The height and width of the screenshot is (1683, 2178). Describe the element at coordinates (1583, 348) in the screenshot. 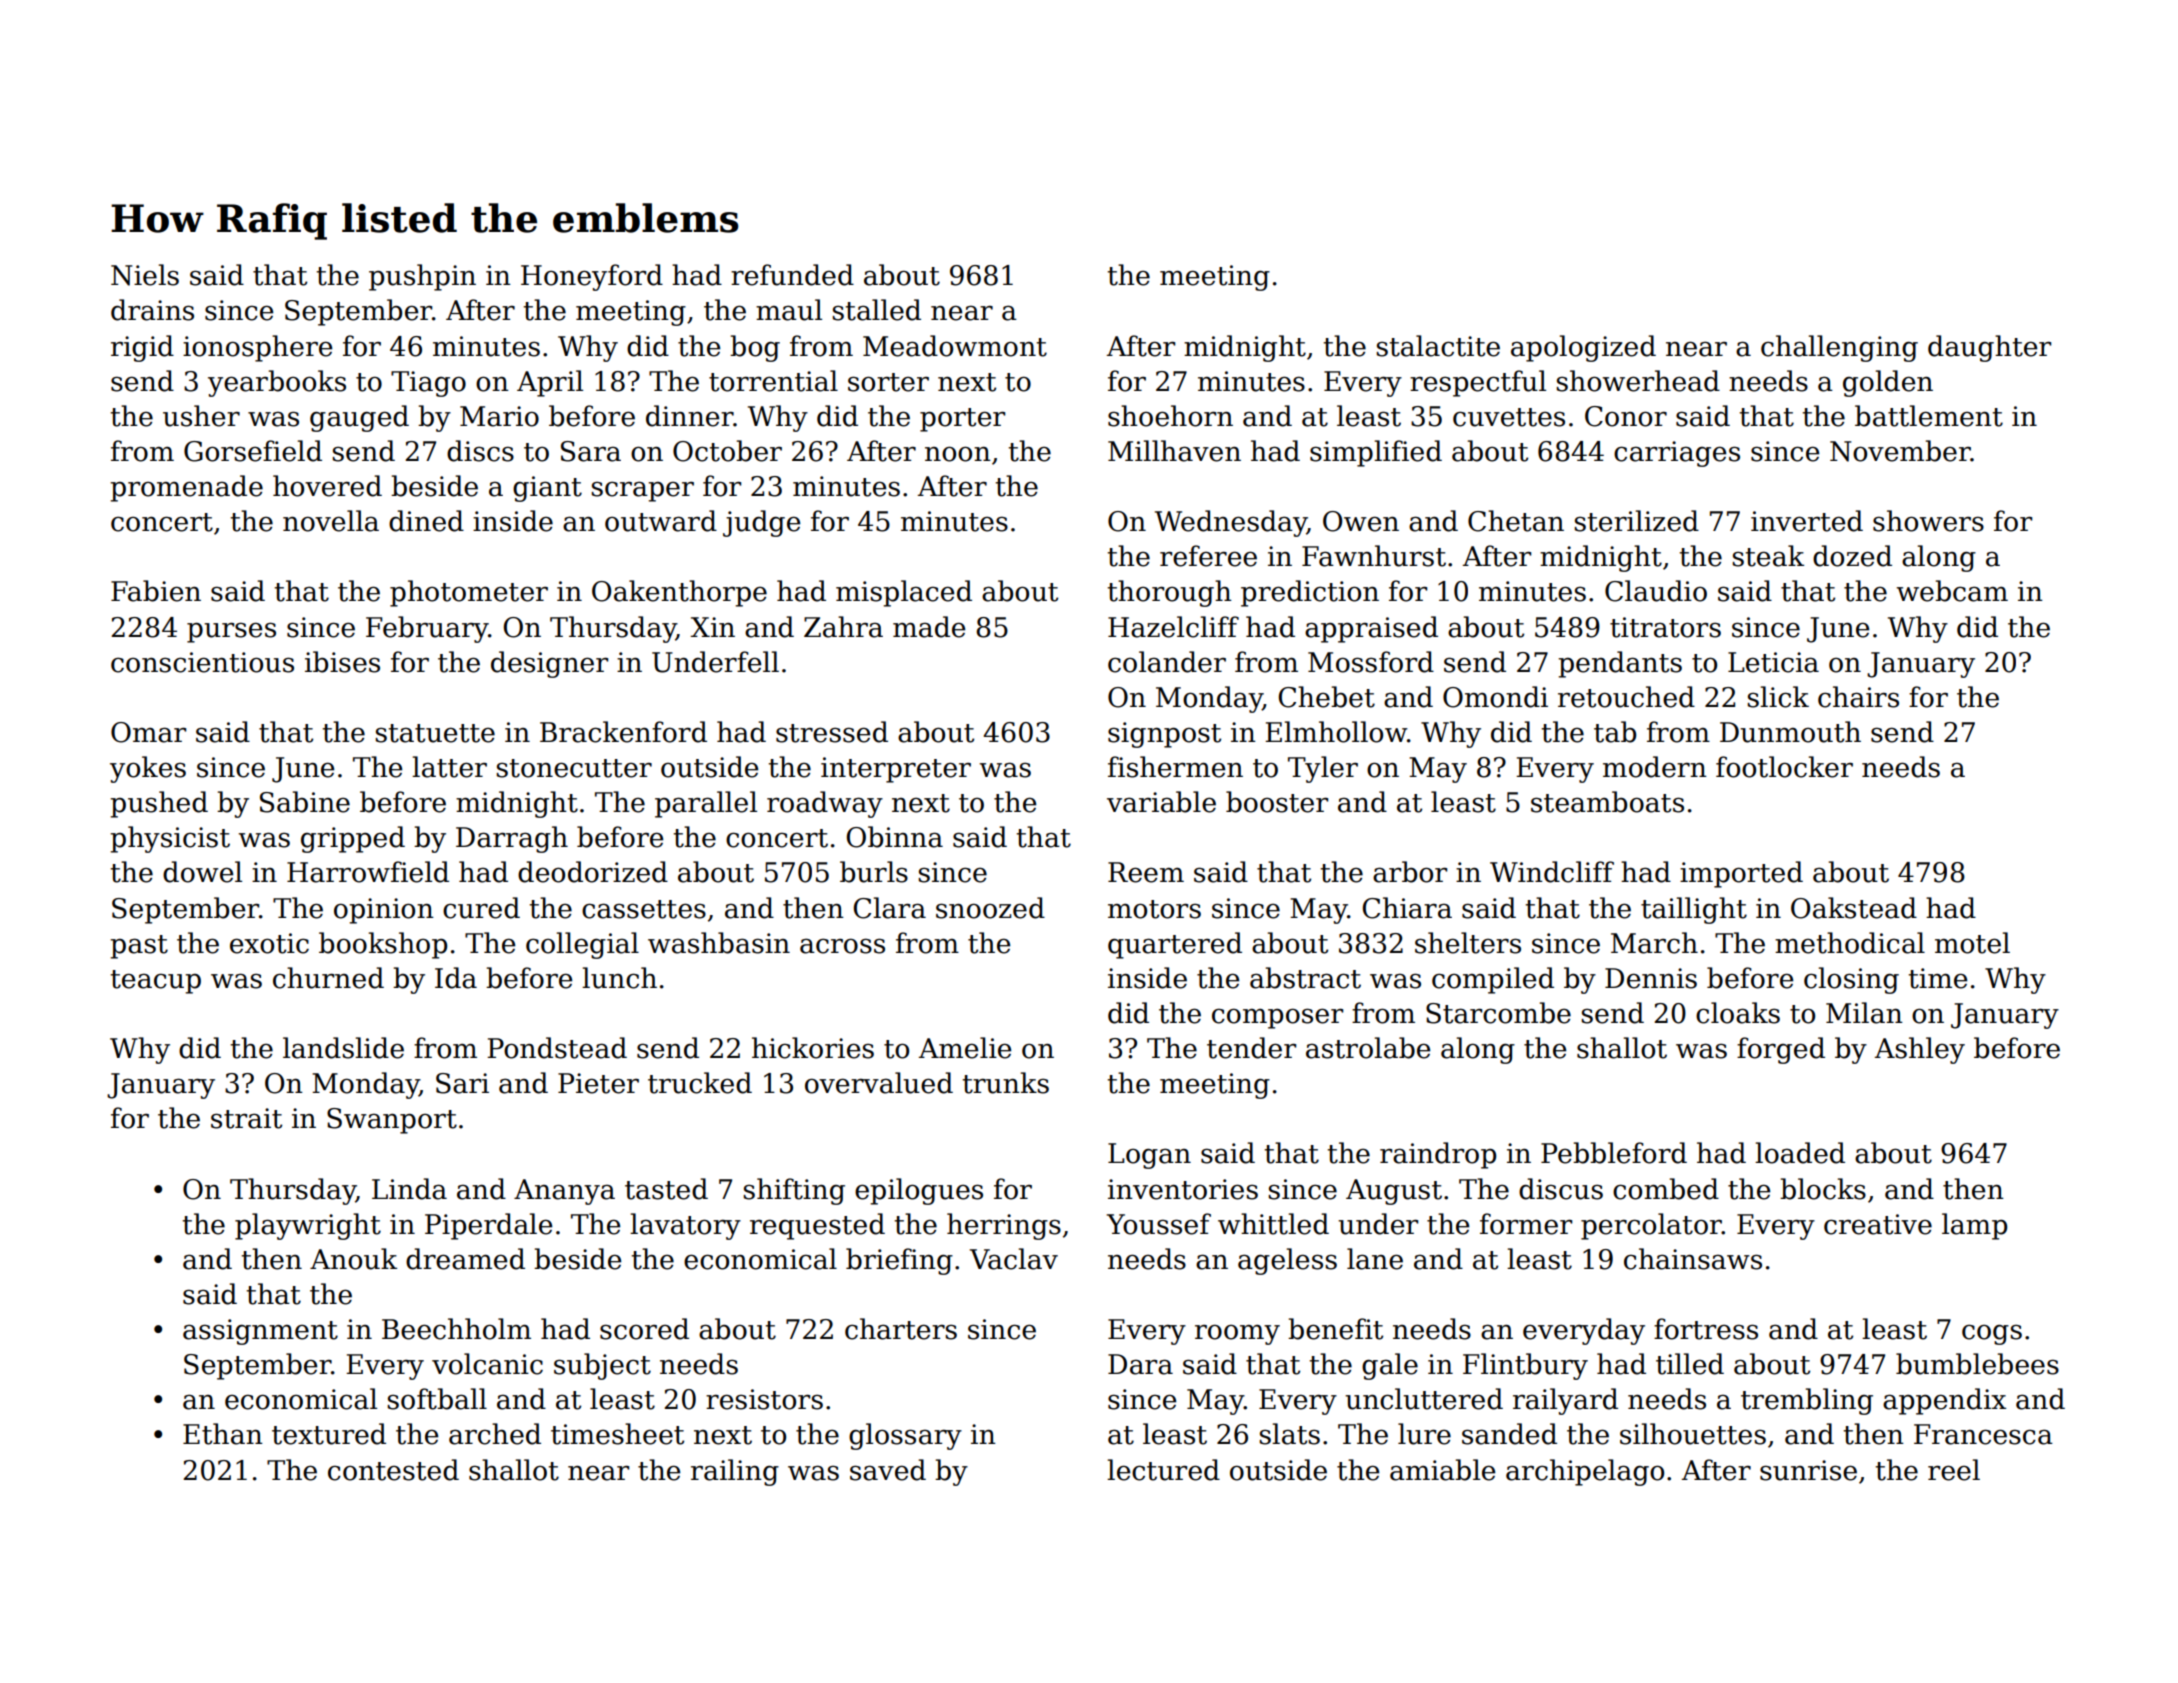

I see `apologized` at that location.
